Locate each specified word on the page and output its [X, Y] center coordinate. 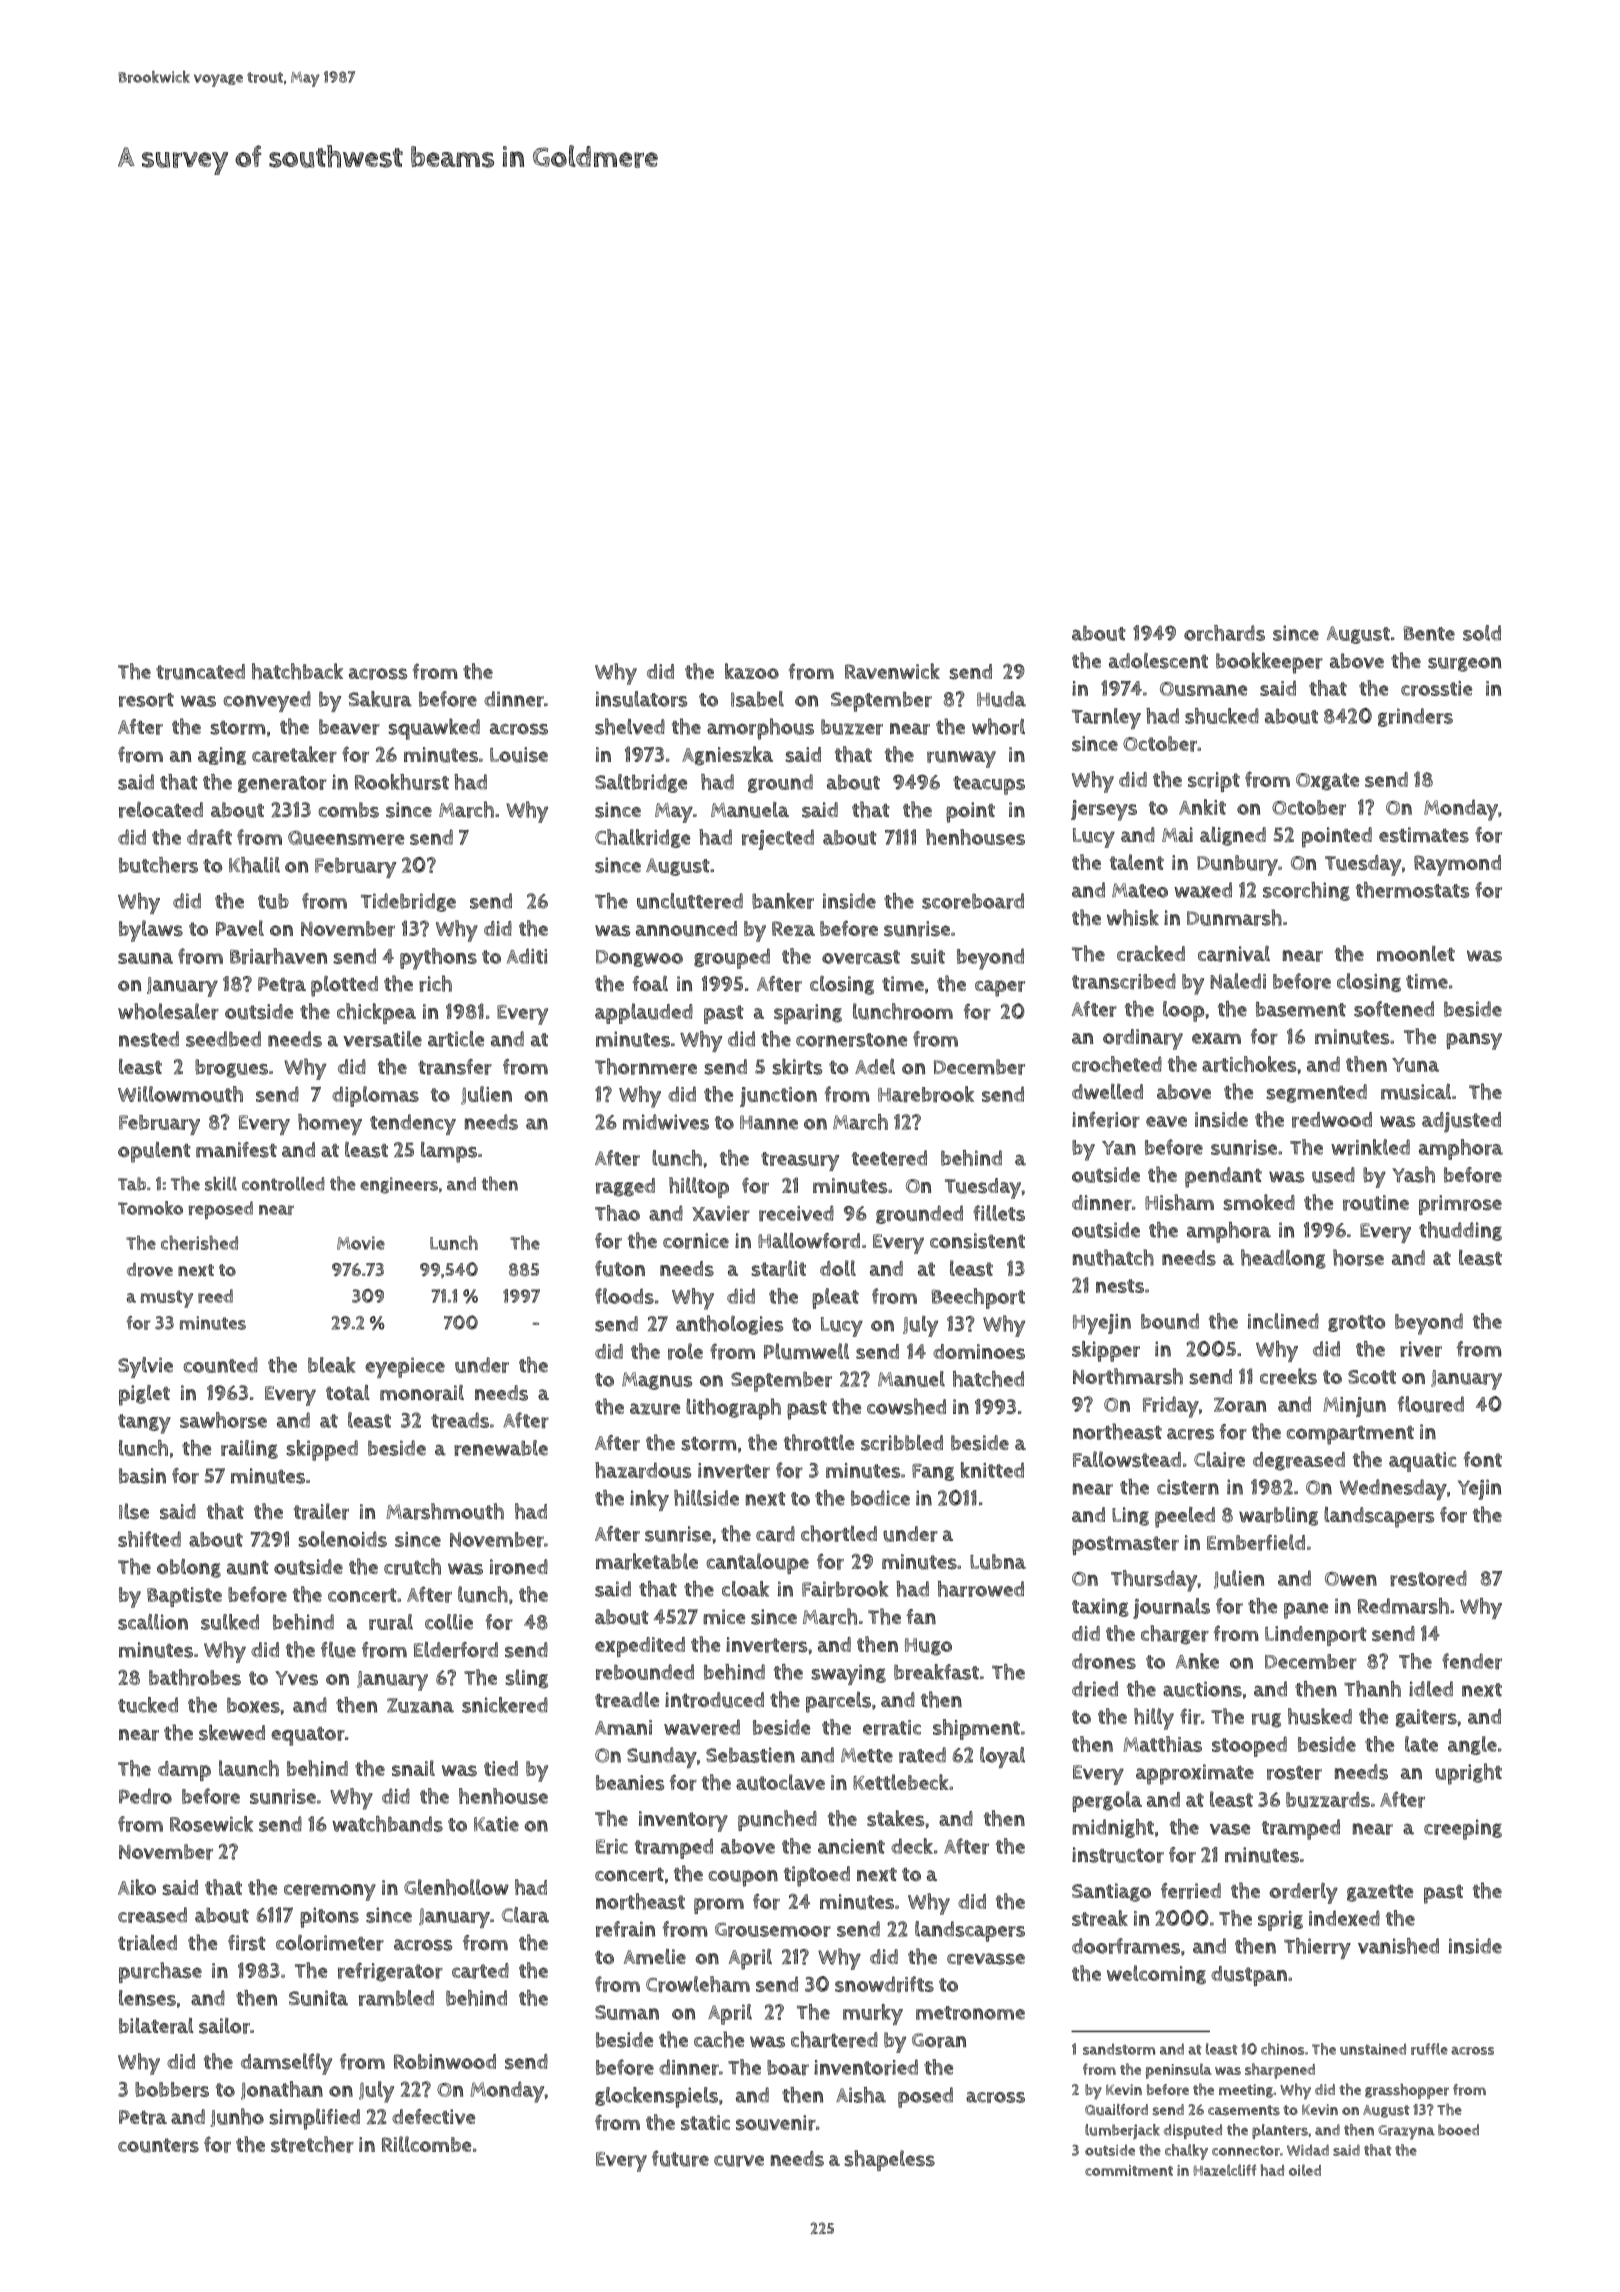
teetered [889, 1158]
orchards [1224, 633]
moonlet [1416, 954]
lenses [147, 1998]
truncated [200, 672]
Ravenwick [892, 671]
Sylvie [145, 1367]
